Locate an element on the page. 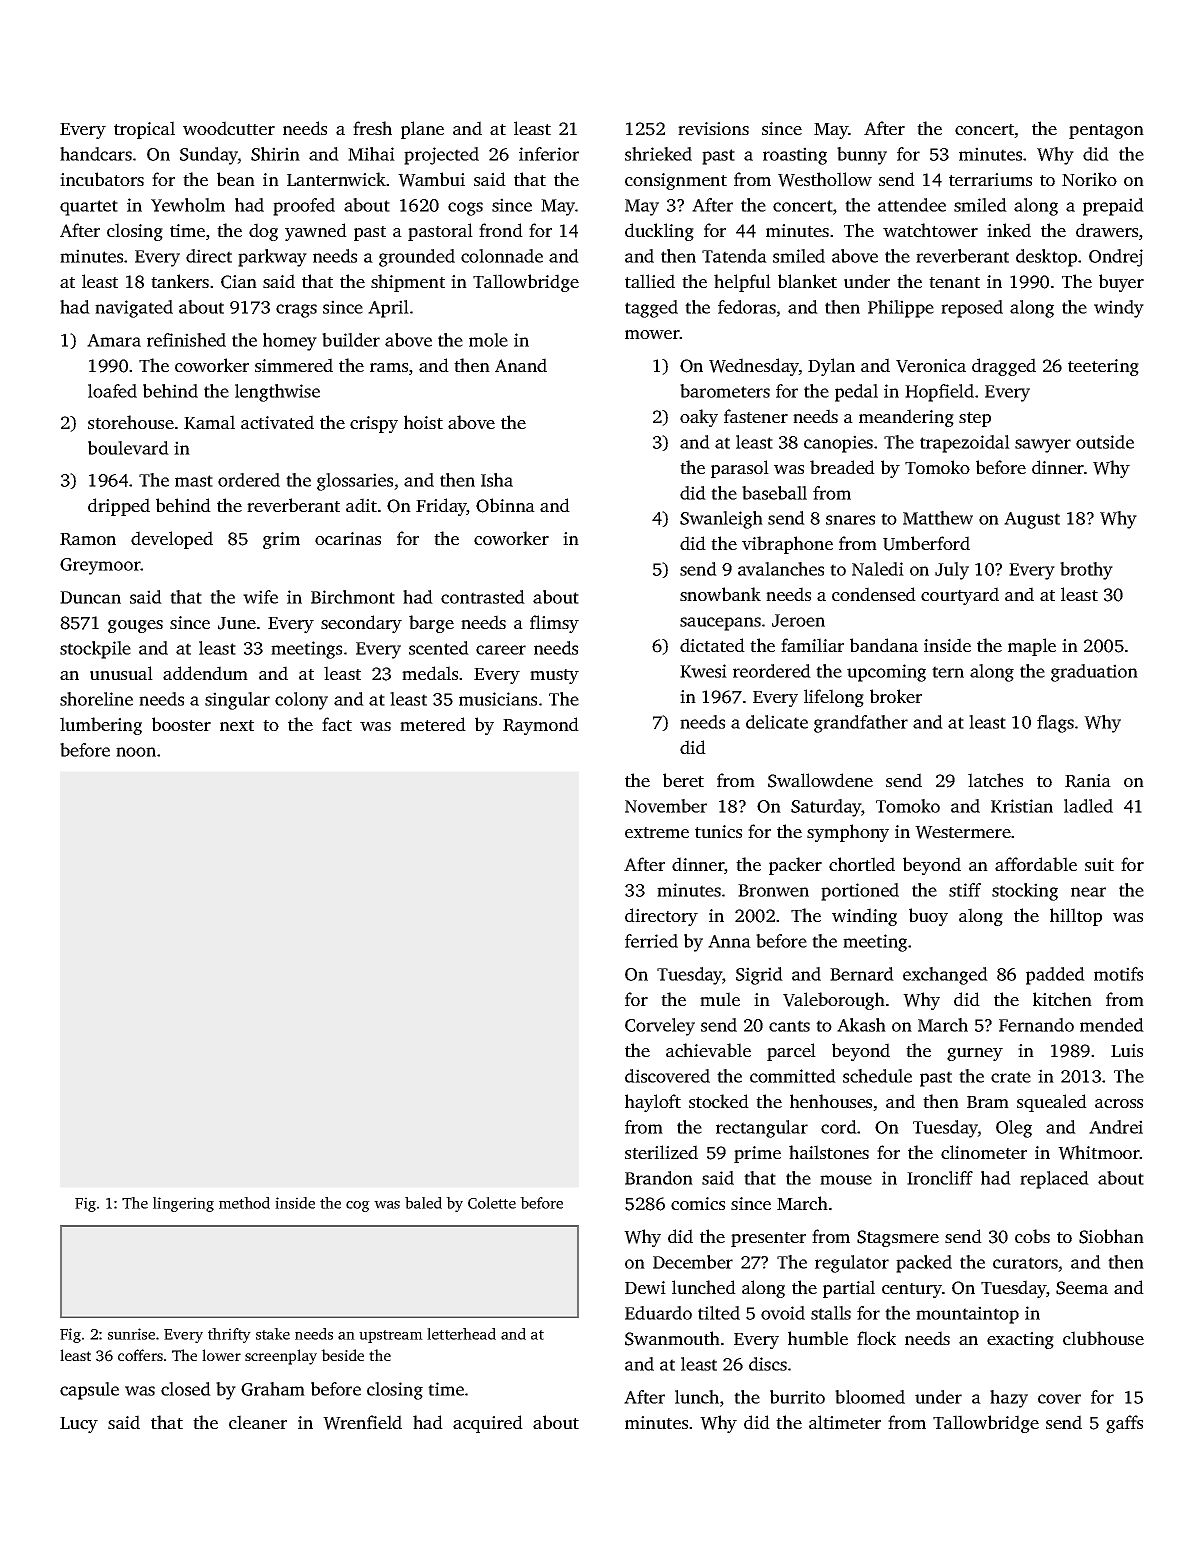  Lucy is located at coordinates (79, 1425).
